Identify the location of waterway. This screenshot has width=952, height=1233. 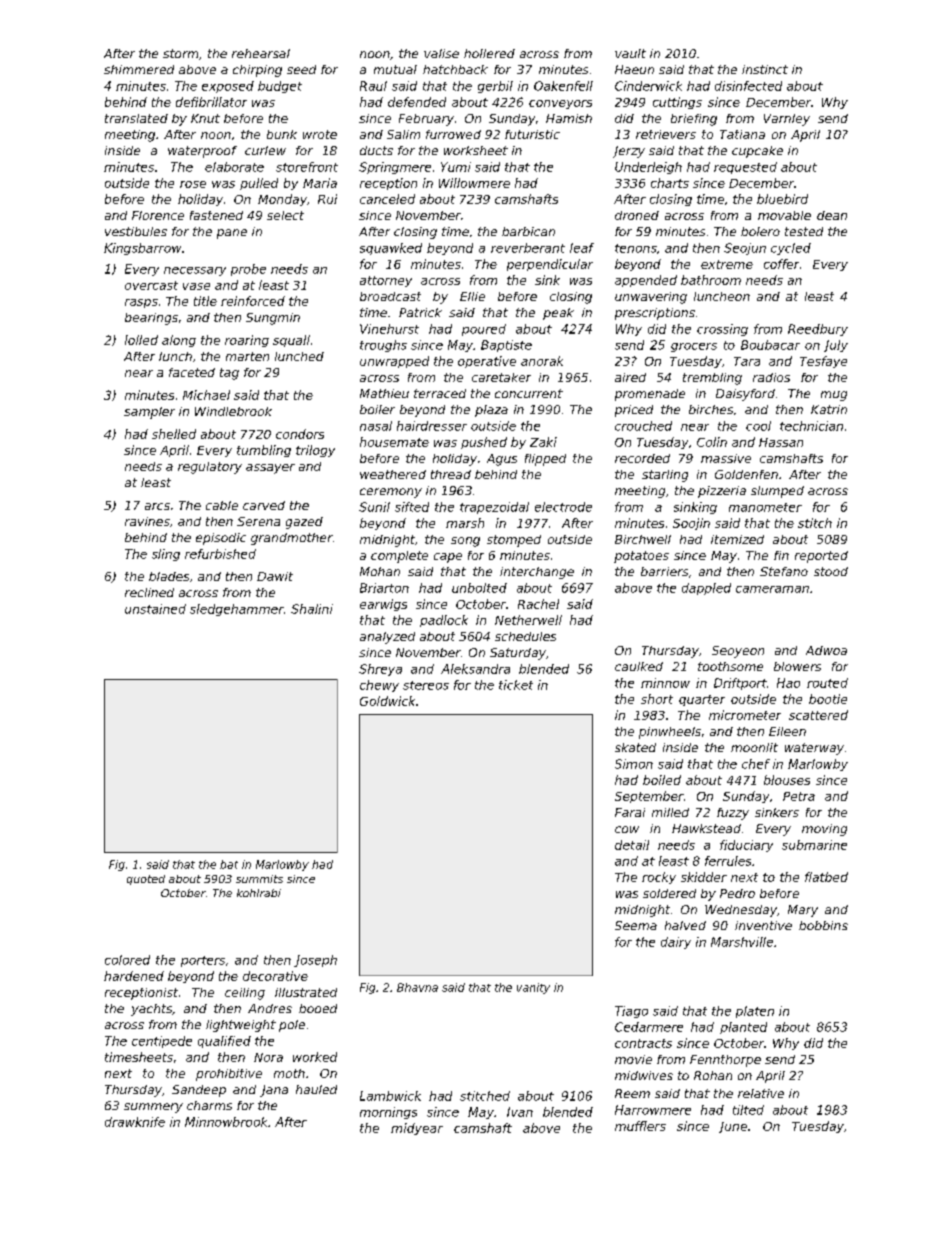
(814, 749).
